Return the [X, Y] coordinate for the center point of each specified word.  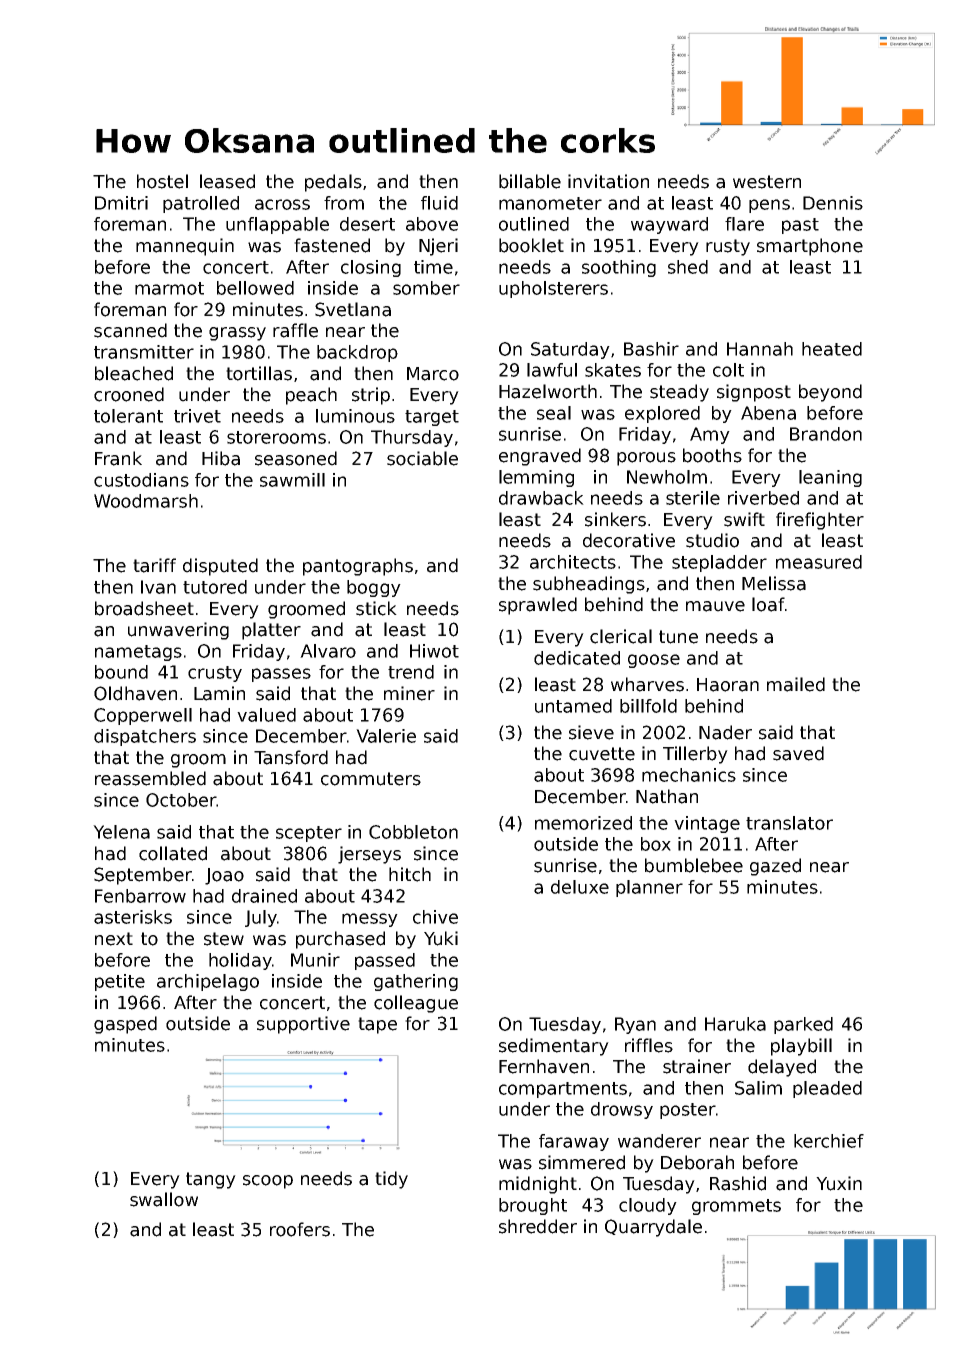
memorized [583, 823]
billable [530, 181]
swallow [164, 1199]
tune [678, 637]
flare [744, 224]
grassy [237, 334]
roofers [300, 1229]
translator [789, 823]
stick [376, 608]
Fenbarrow [140, 896]
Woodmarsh [146, 501]
